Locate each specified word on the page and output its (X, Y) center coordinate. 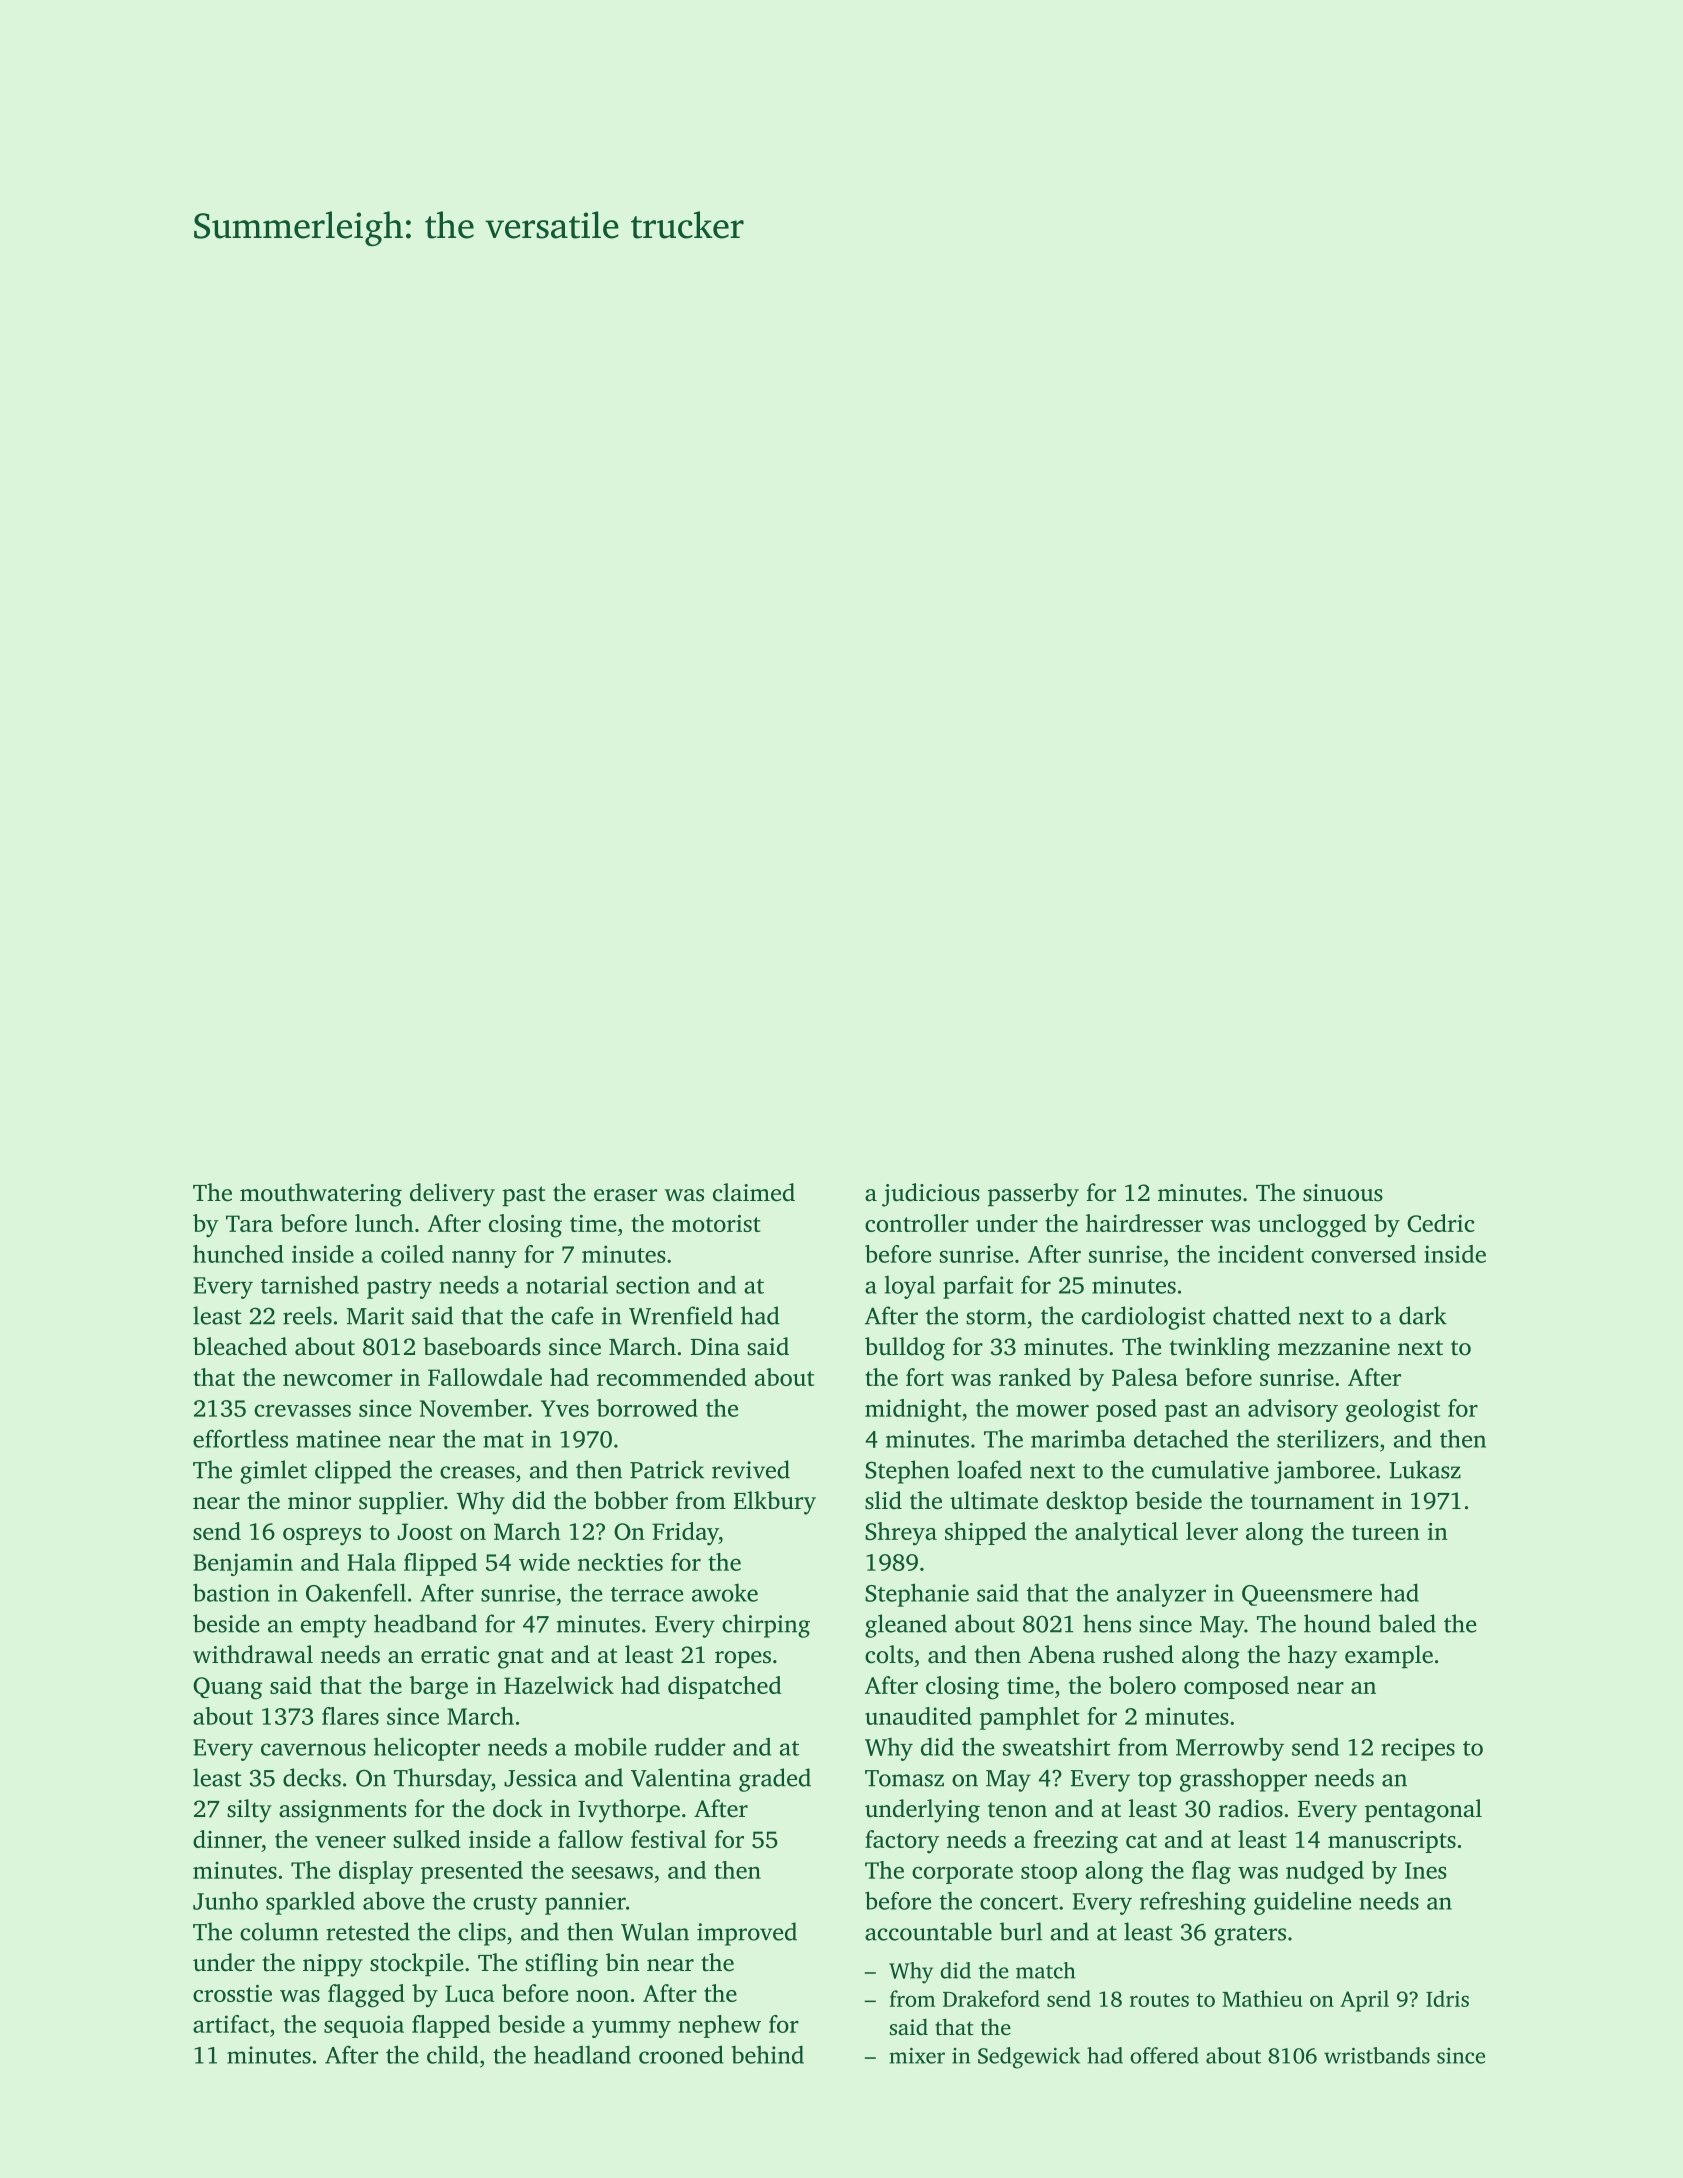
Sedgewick (1029, 2058)
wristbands (1377, 2055)
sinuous (1343, 1193)
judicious (931, 1195)
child (453, 2054)
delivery (452, 1195)
